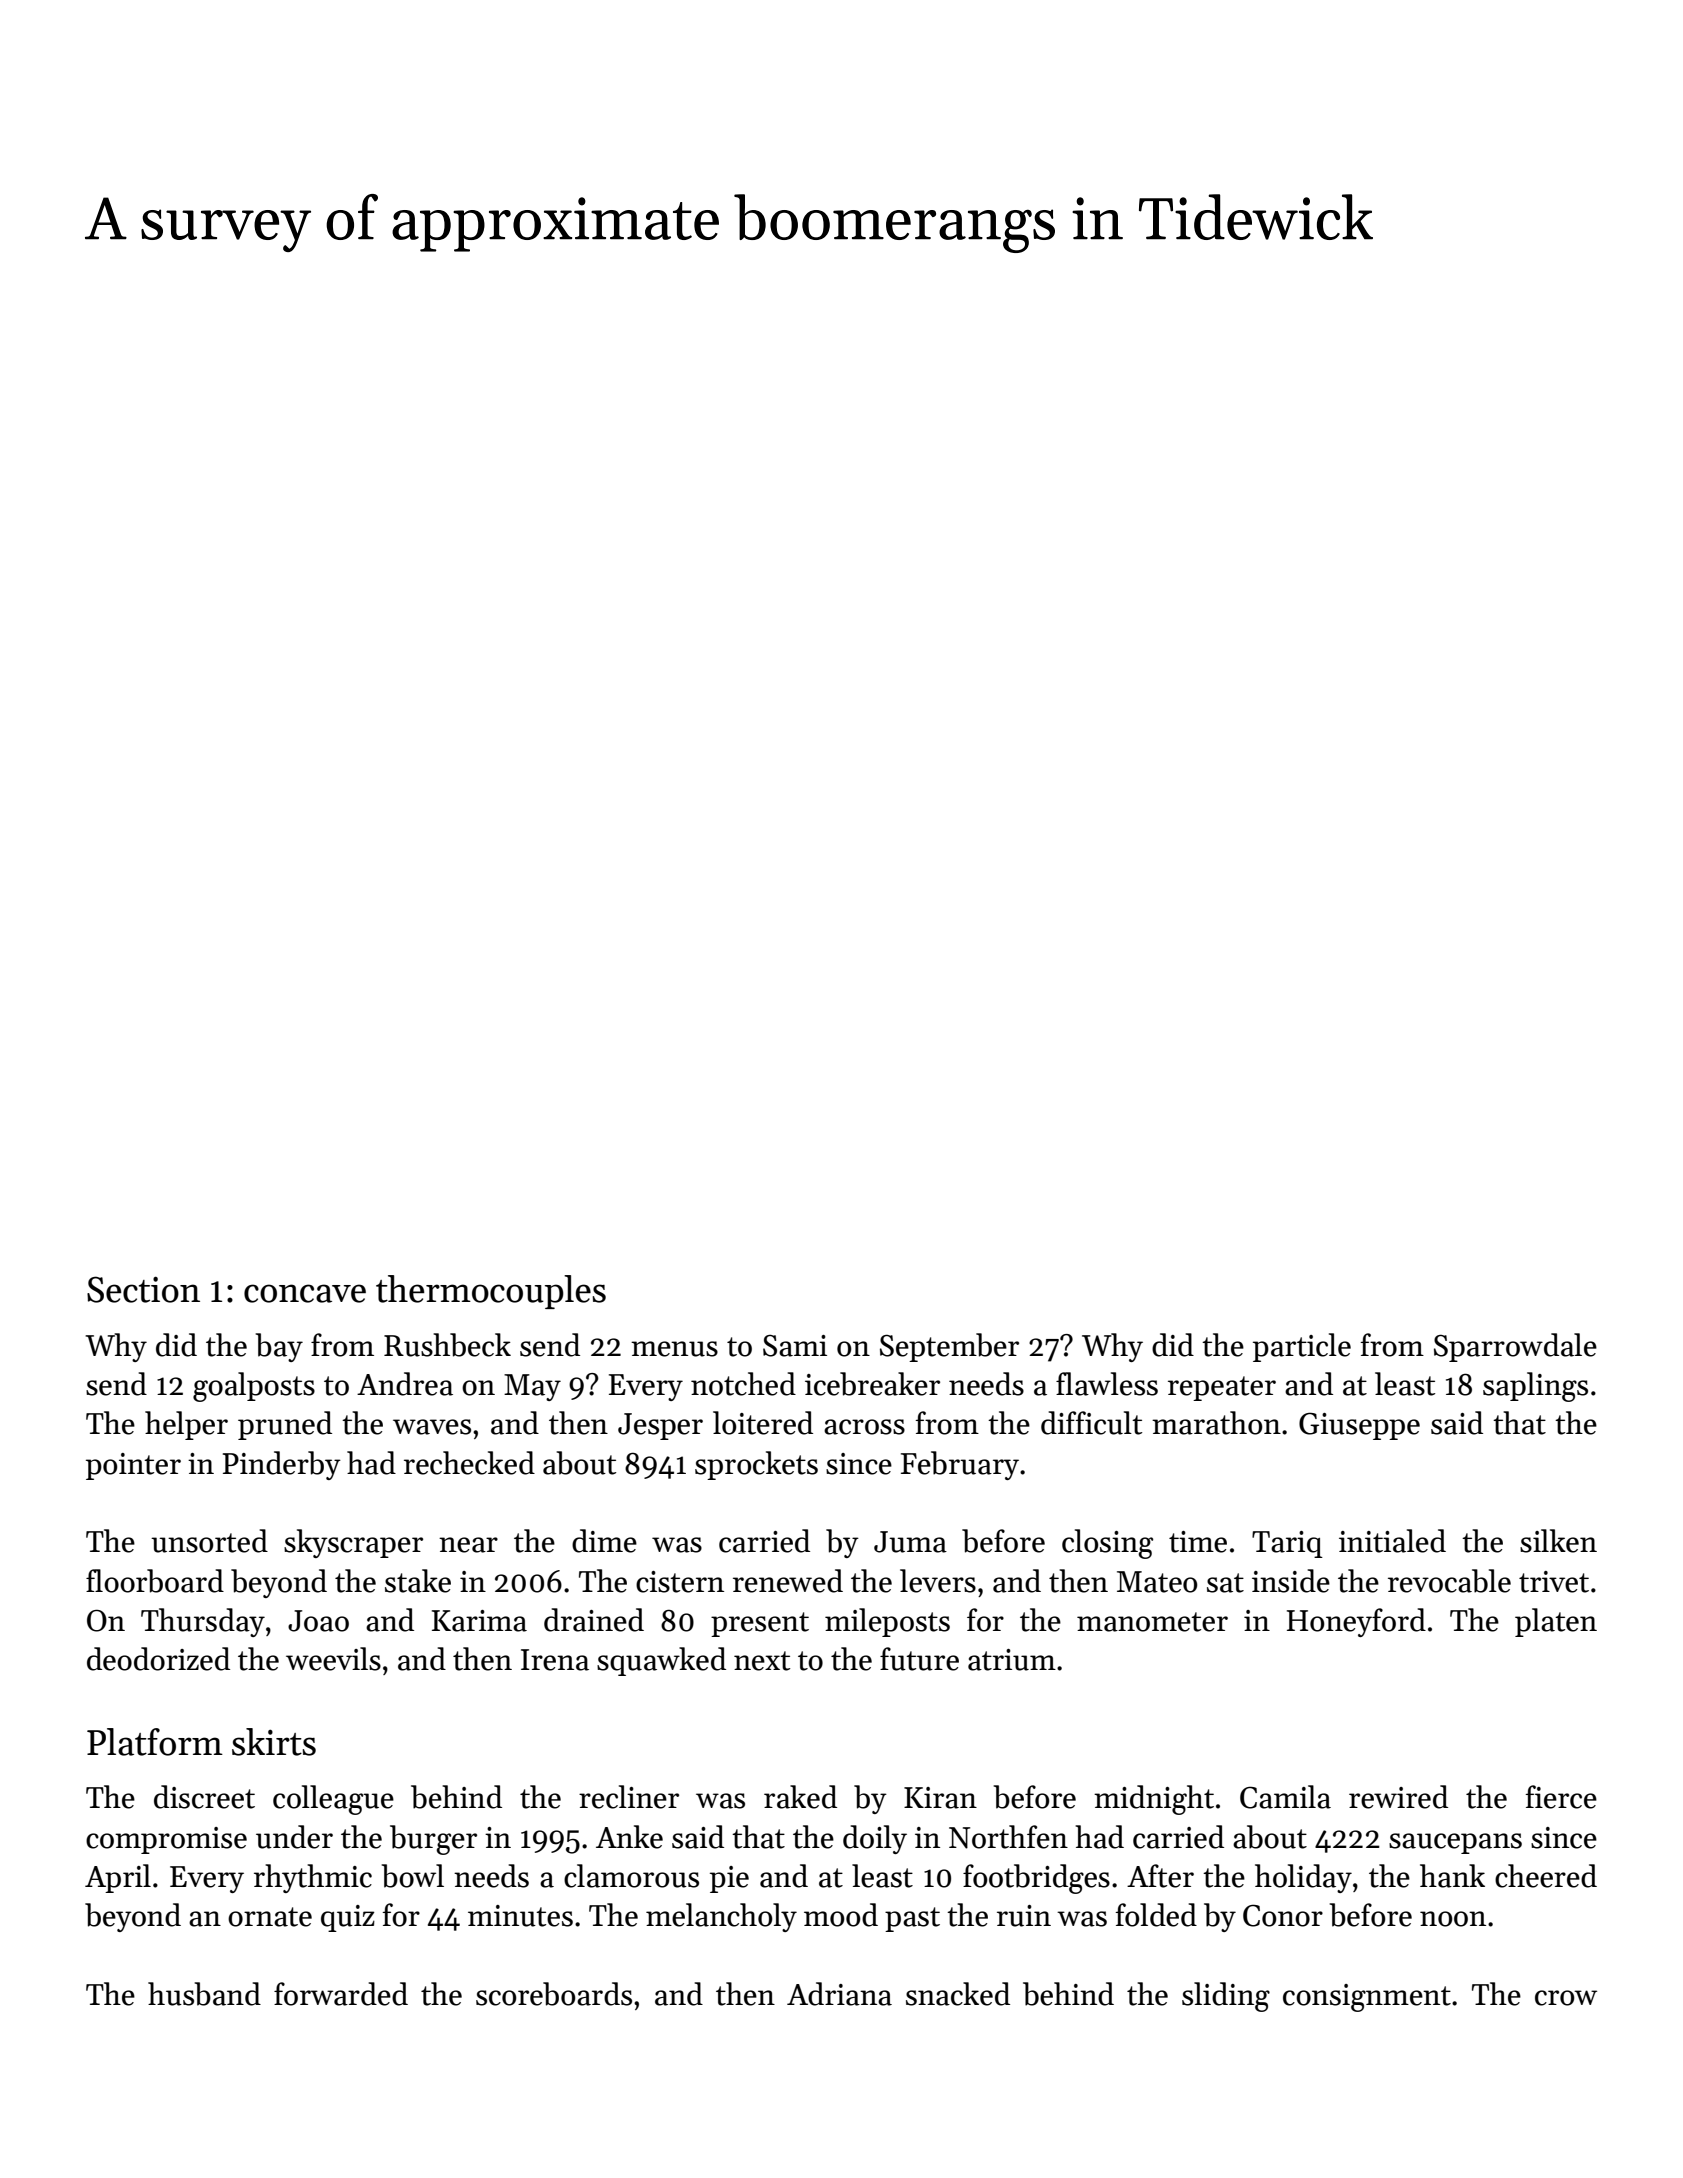 The height and width of the page is (2178, 1683). What do you see at coordinates (800, 1797) in the page?
I see `raked` at bounding box center [800, 1797].
